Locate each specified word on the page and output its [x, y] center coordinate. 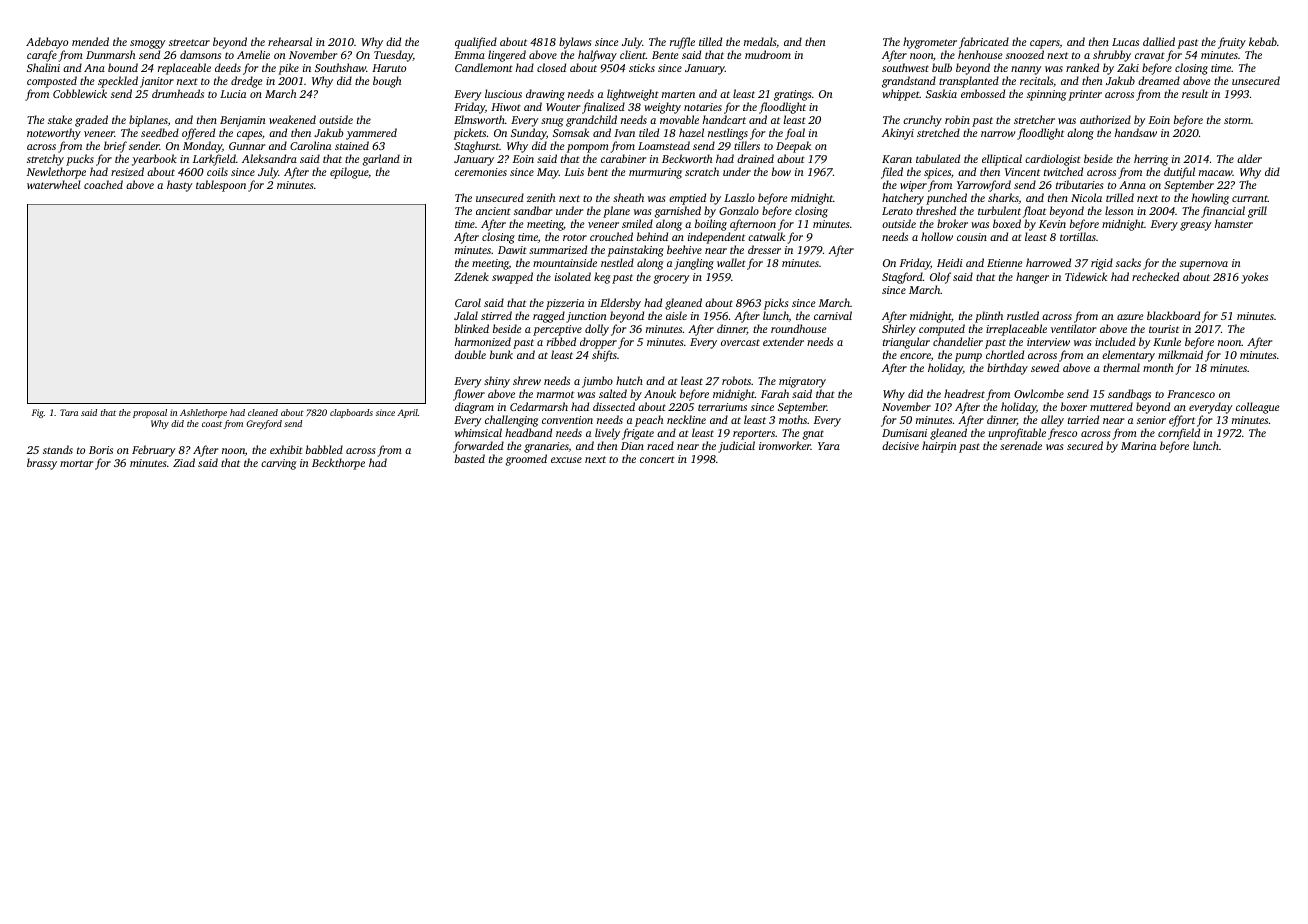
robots [736, 380]
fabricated [984, 43]
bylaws [575, 43]
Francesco [1191, 394]
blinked [472, 328]
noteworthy [54, 134]
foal [795, 134]
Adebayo [47, 43]
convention [567, 420]
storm [1237, 120]
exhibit [286, 449]
